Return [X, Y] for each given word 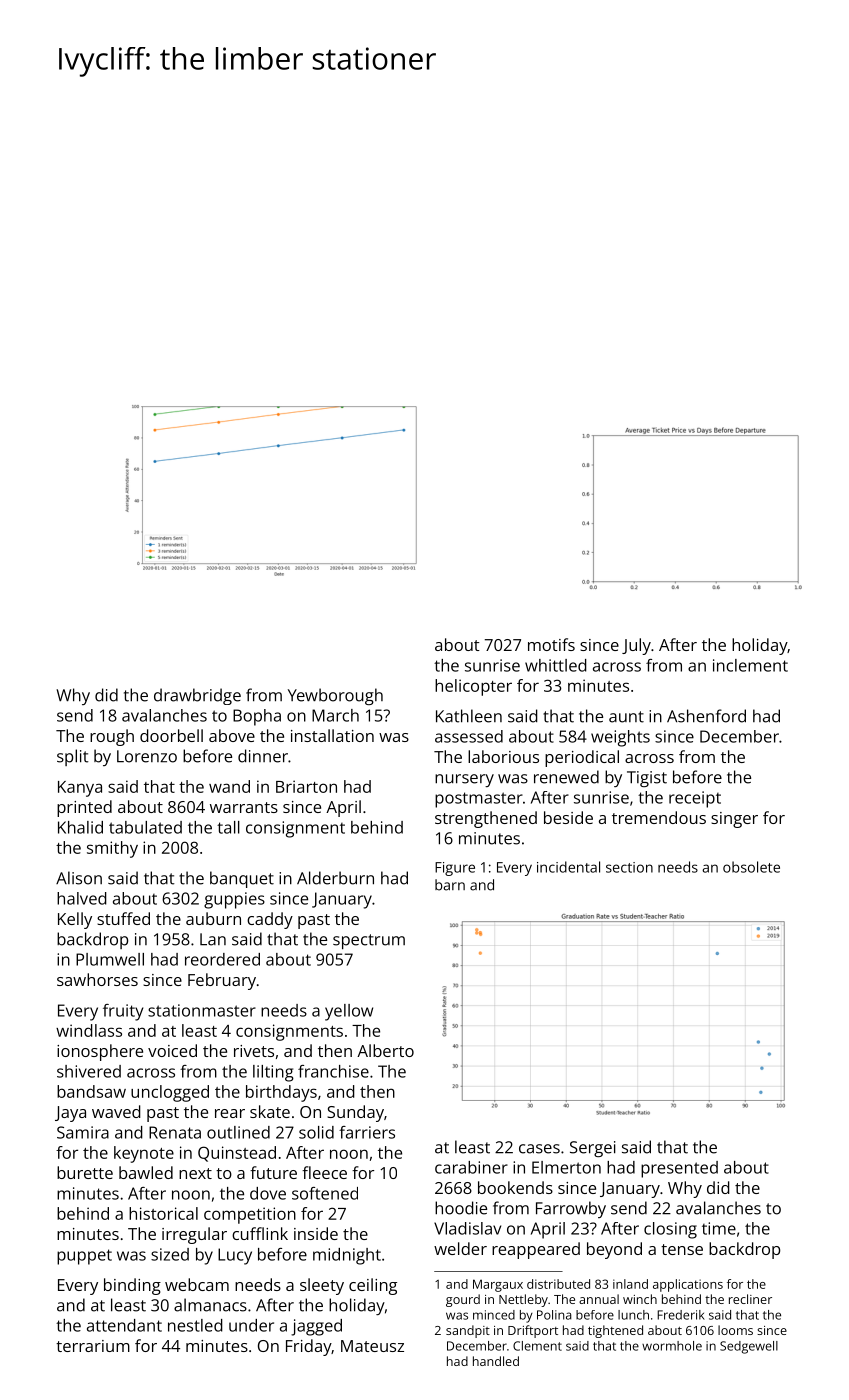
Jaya [70, 1114]
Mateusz [372, 1346]
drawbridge [197, 696]
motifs [551, 644]
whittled [556, 665]
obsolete [751, 867]
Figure [455, 869]
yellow [349, 1012]
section [629, 867]
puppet [84, 1257]
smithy [112, 849]
